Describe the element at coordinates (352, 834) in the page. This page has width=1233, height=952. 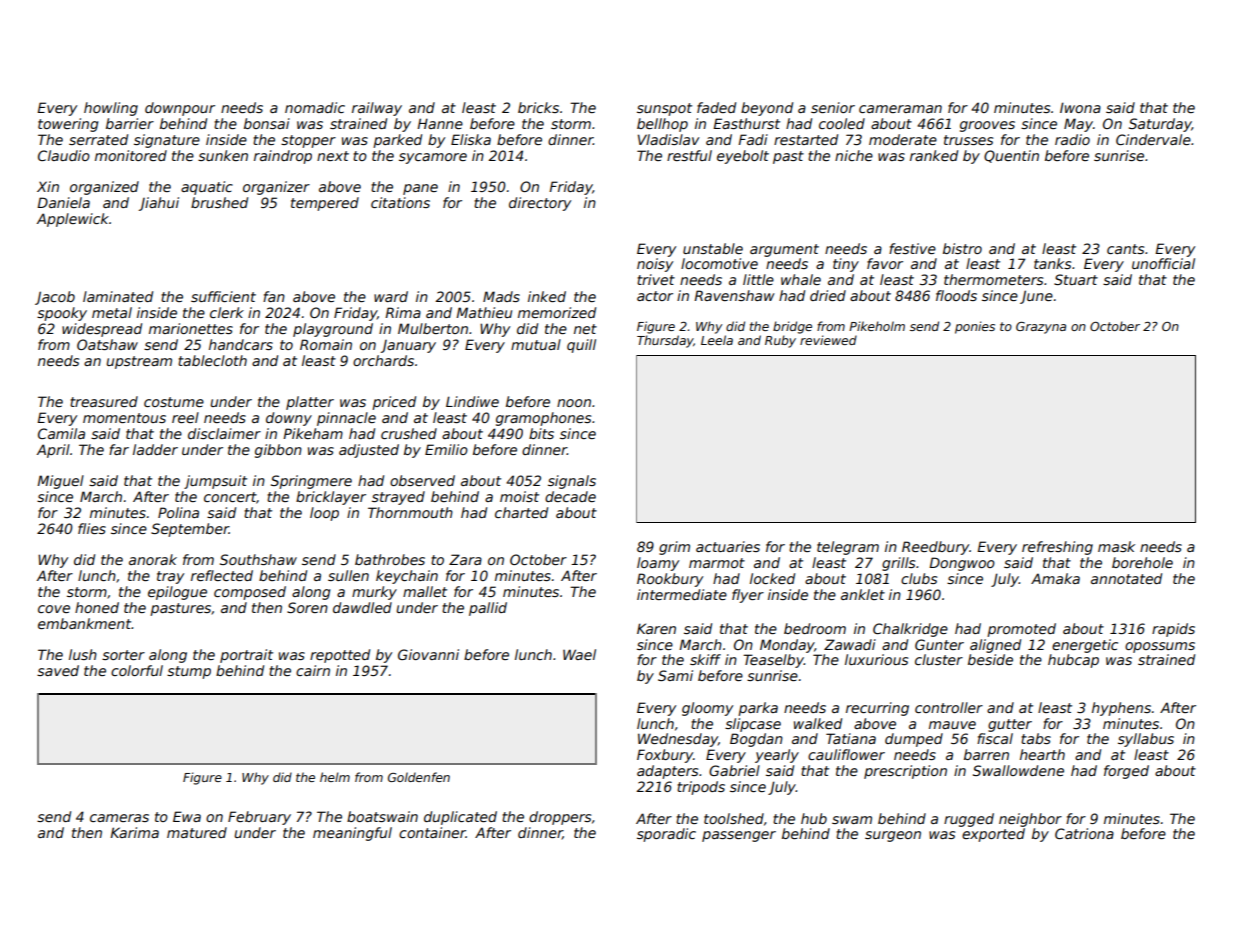
I see `meaningful` at that location.
